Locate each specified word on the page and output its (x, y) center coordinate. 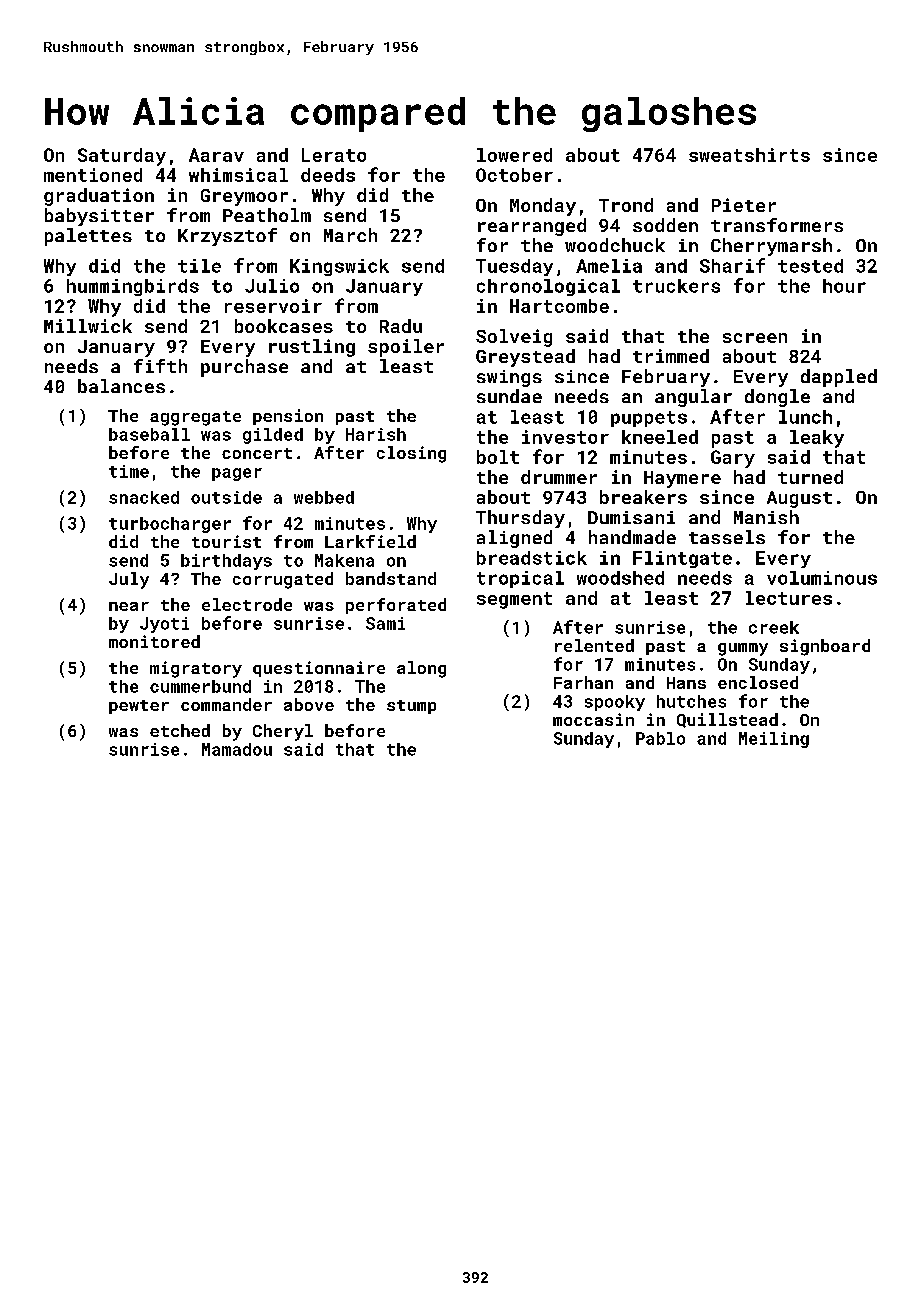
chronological (548, 287)
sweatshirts (749, 155)
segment (514, 600)
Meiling (774, 740)
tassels (727, 537)
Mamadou (237, 749)
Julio (272, 286)
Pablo (660, 738)
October (514, 175)
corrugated (283, 580)
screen (755, 338)
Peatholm (267, 215)
